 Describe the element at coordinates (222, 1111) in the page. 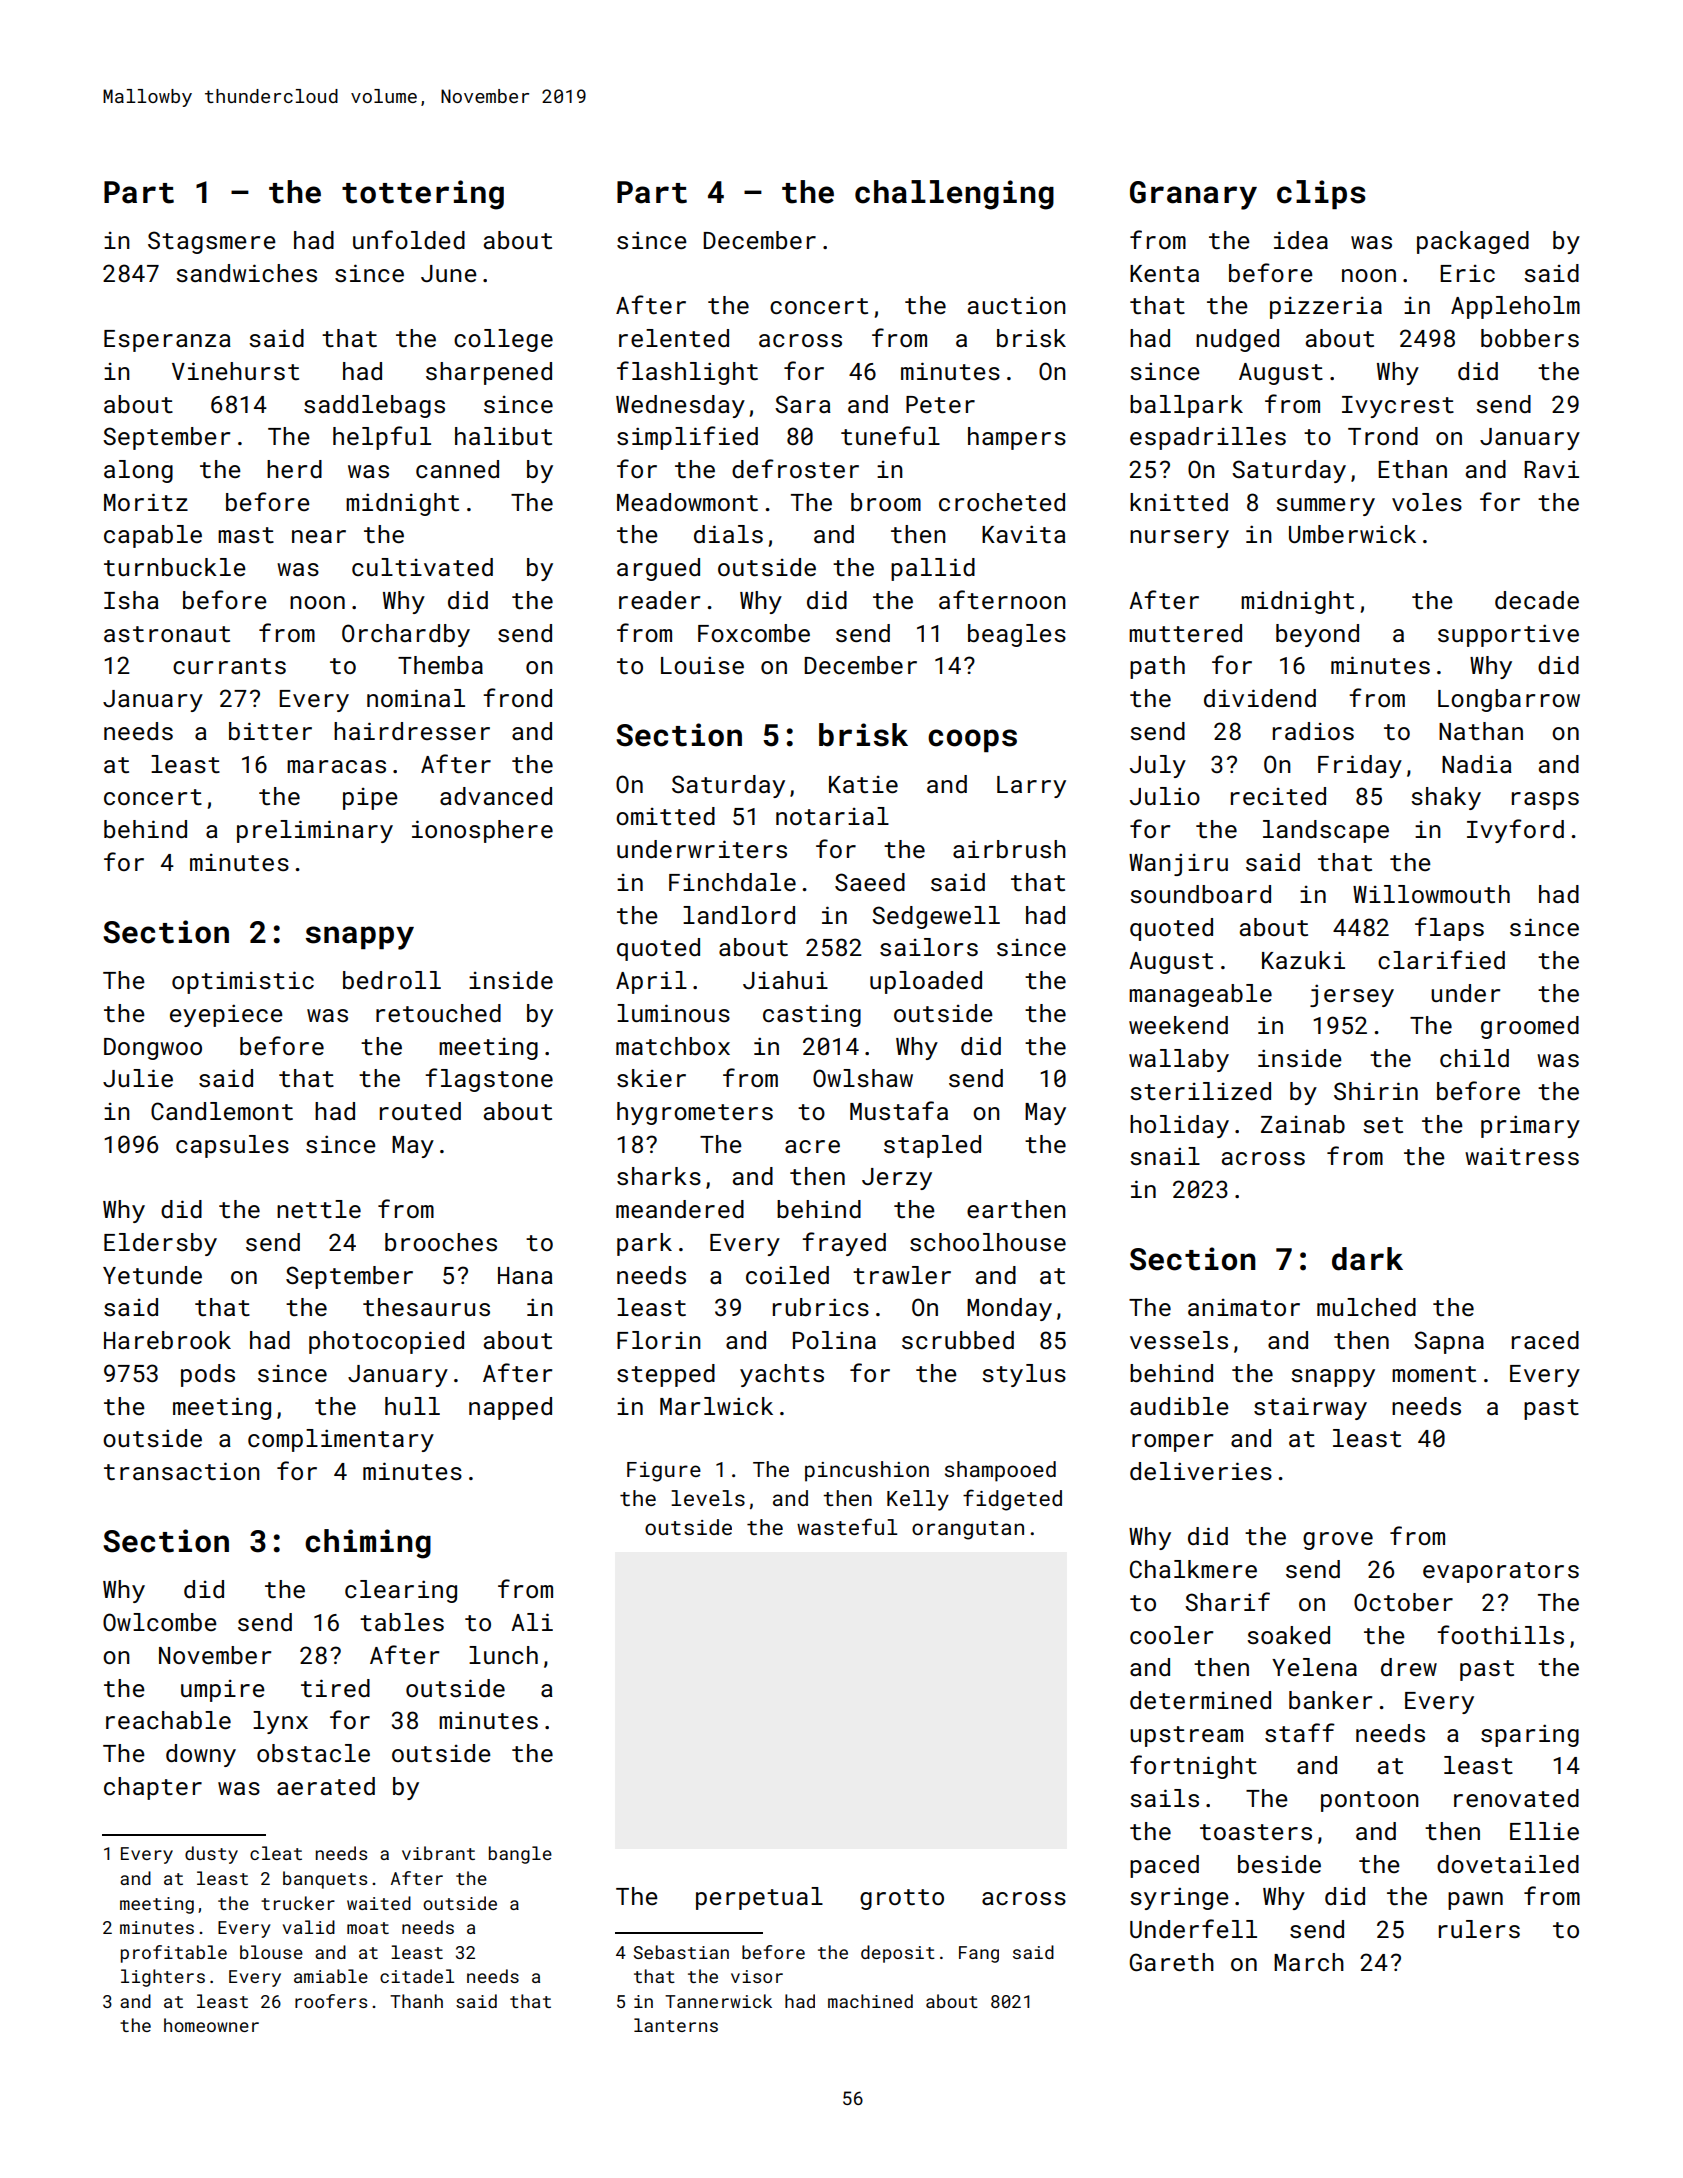

I see `Candlemont` at that location.
